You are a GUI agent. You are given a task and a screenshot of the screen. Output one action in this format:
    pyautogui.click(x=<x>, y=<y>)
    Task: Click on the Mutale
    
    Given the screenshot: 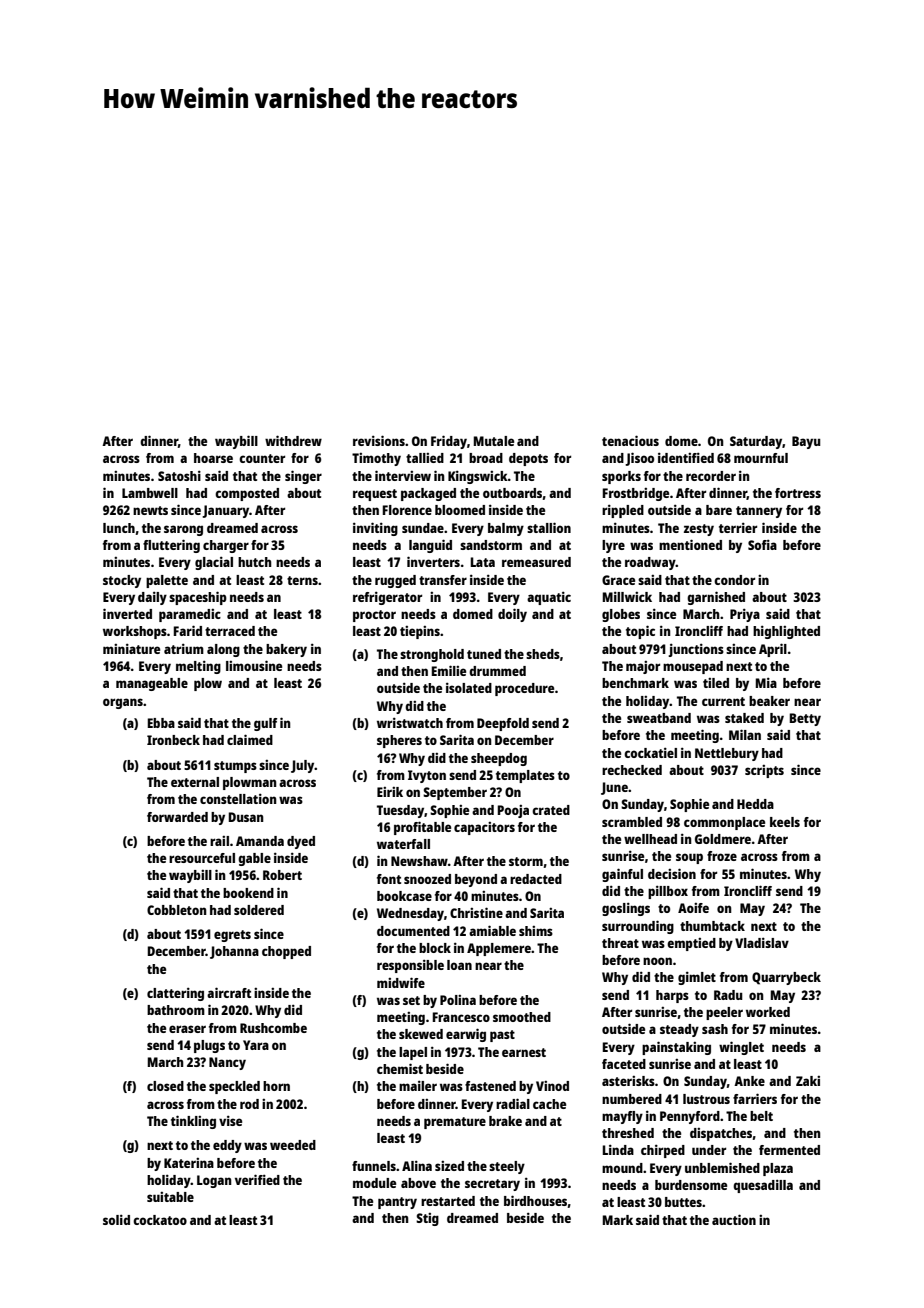 What is the action you would take?
    pyautogui.click(x=494, y=441)
